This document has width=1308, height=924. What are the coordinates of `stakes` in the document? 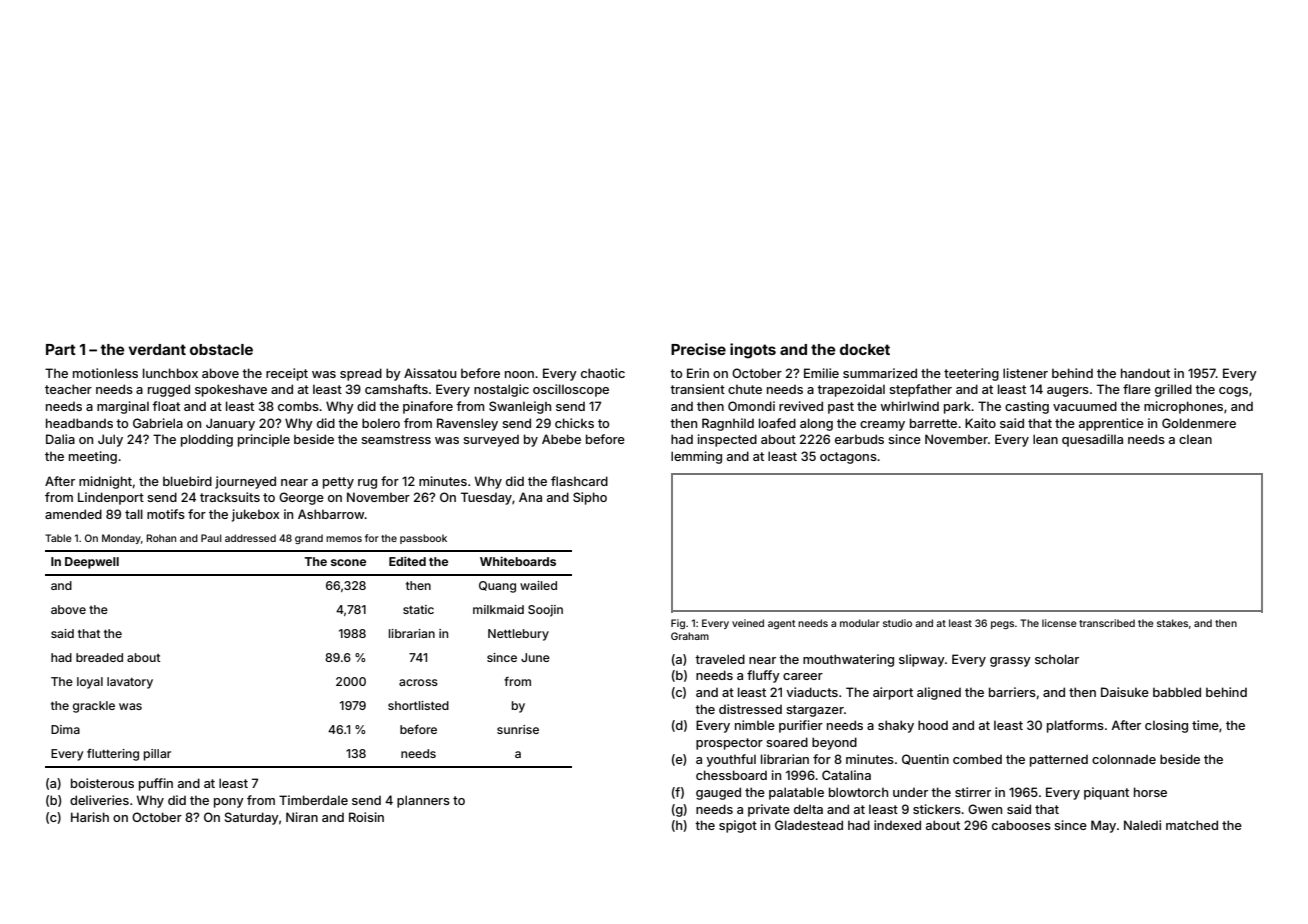 It's located at (1172, 623).
